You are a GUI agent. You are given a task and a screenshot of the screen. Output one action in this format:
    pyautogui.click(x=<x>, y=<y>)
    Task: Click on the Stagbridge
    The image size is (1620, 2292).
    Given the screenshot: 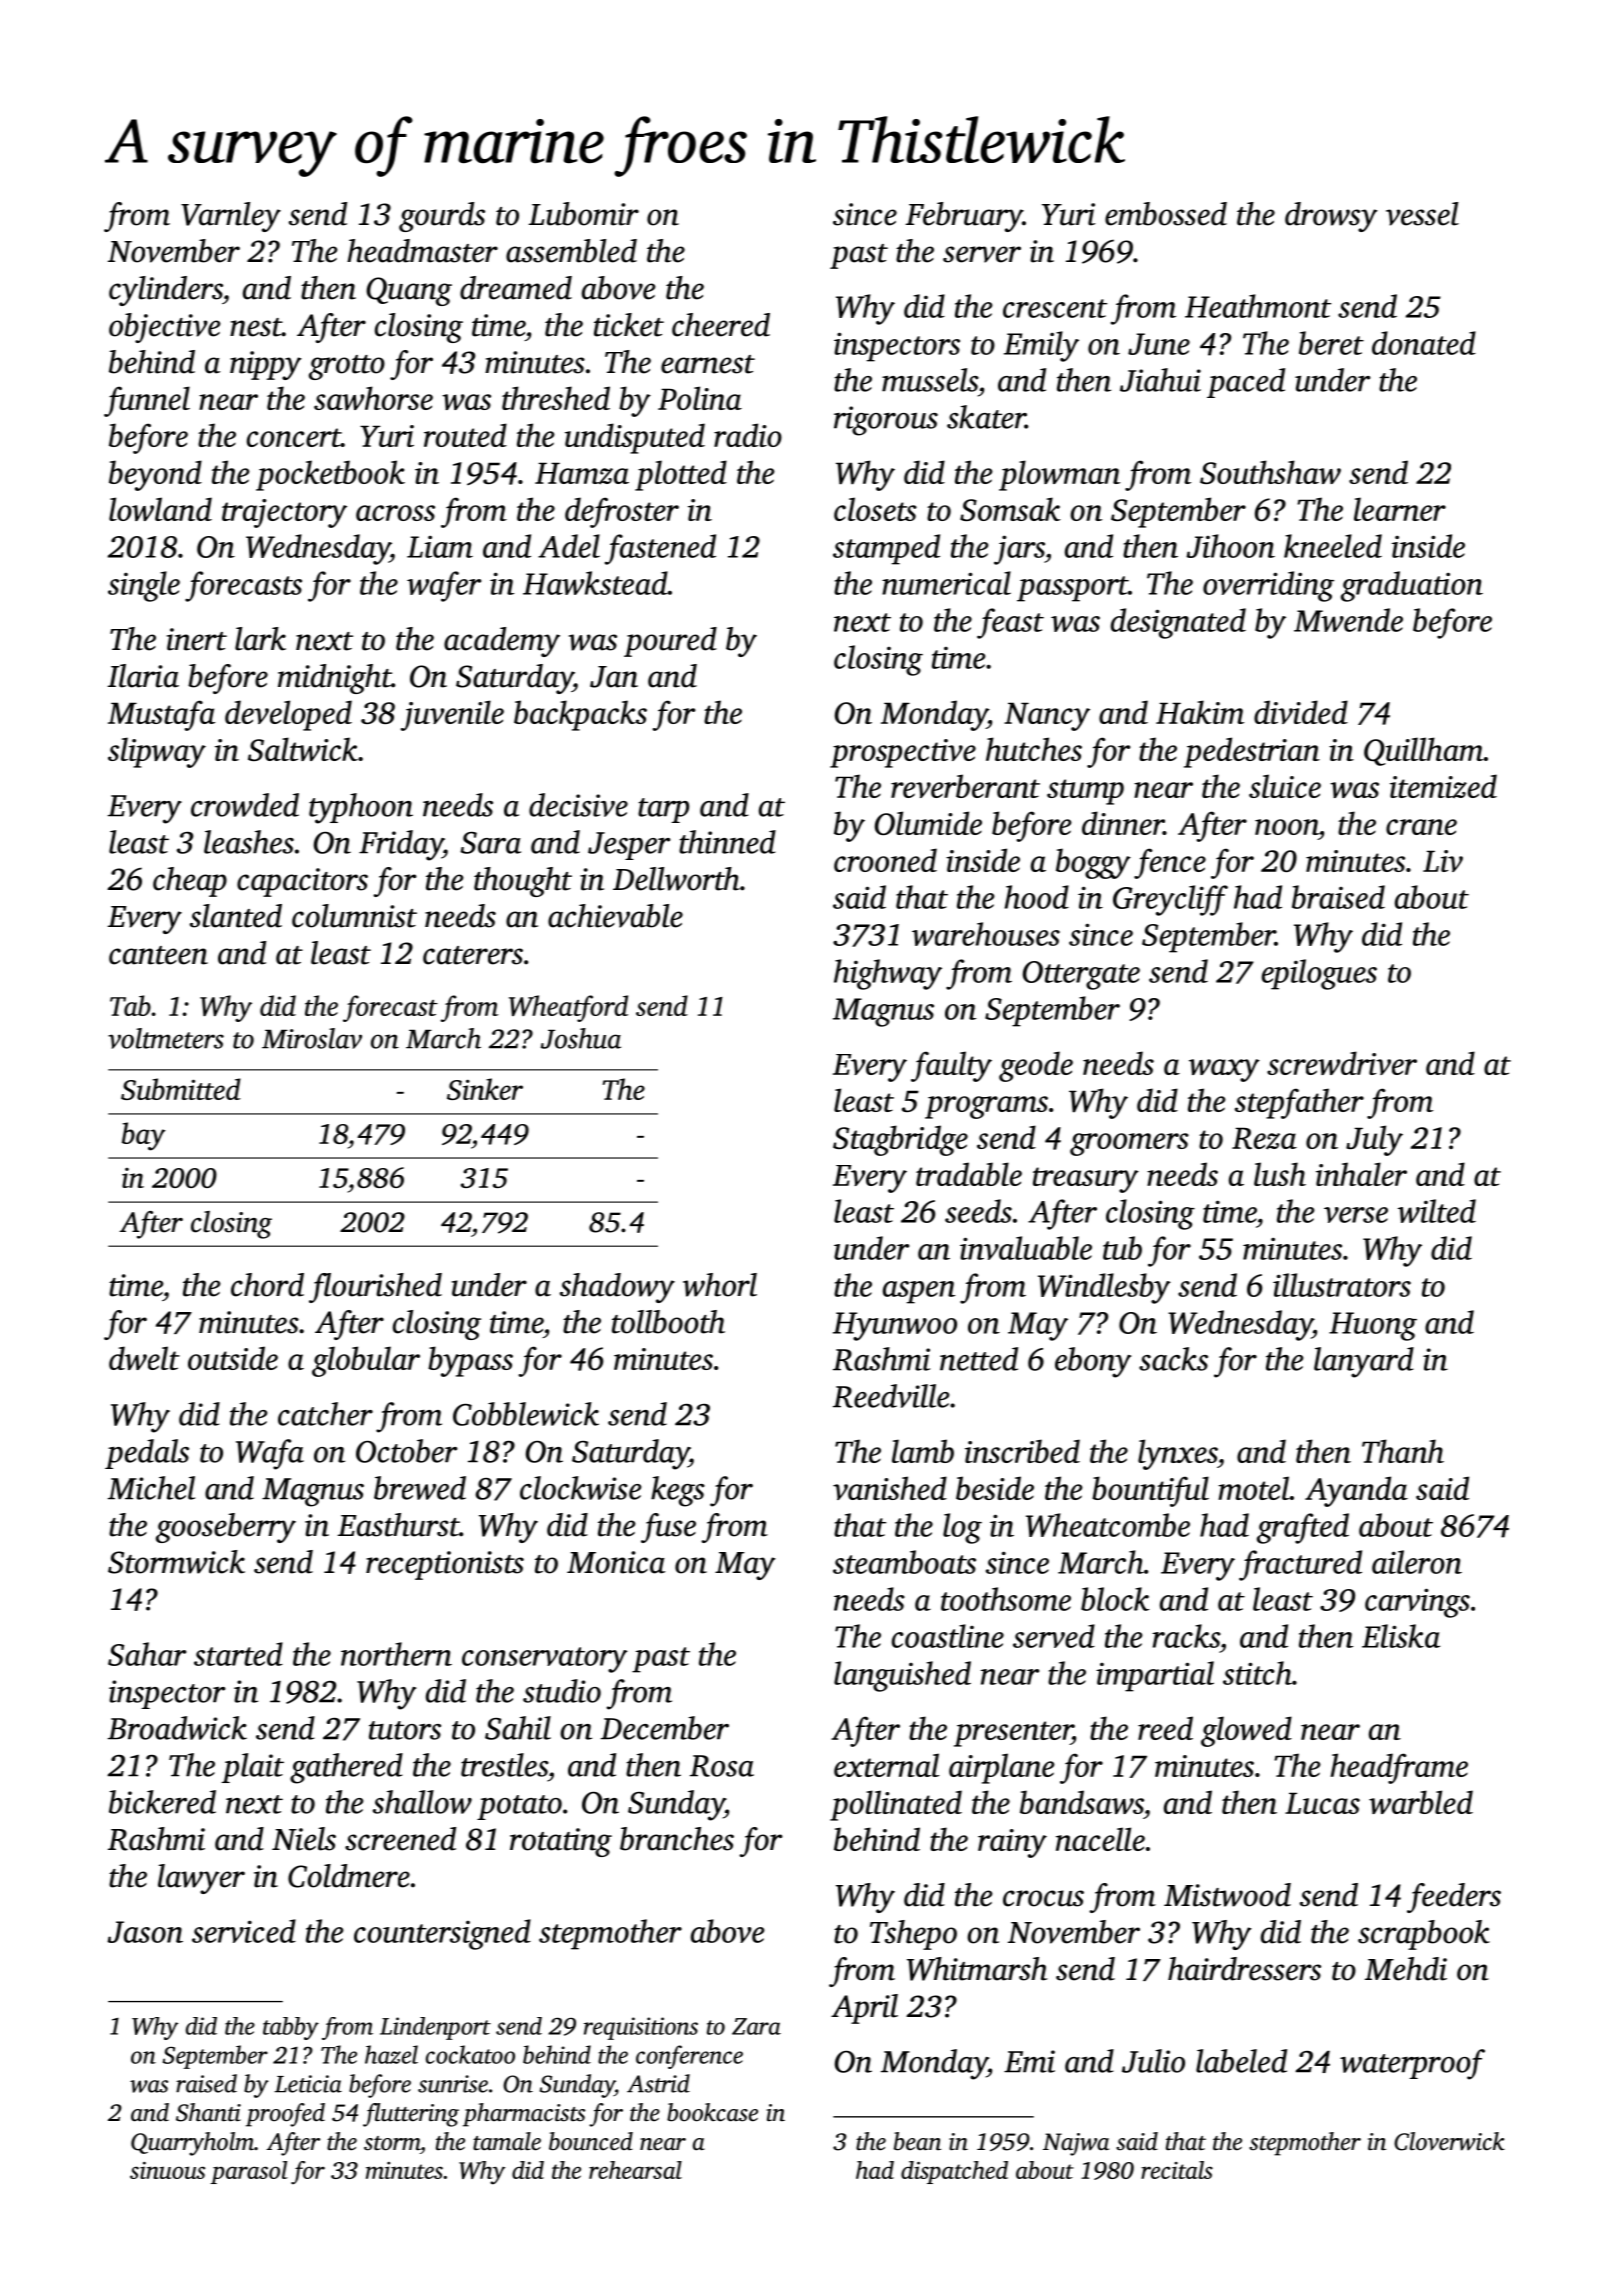 What is the action you would take?
    pyautogui.click(x=900, y=1140)
